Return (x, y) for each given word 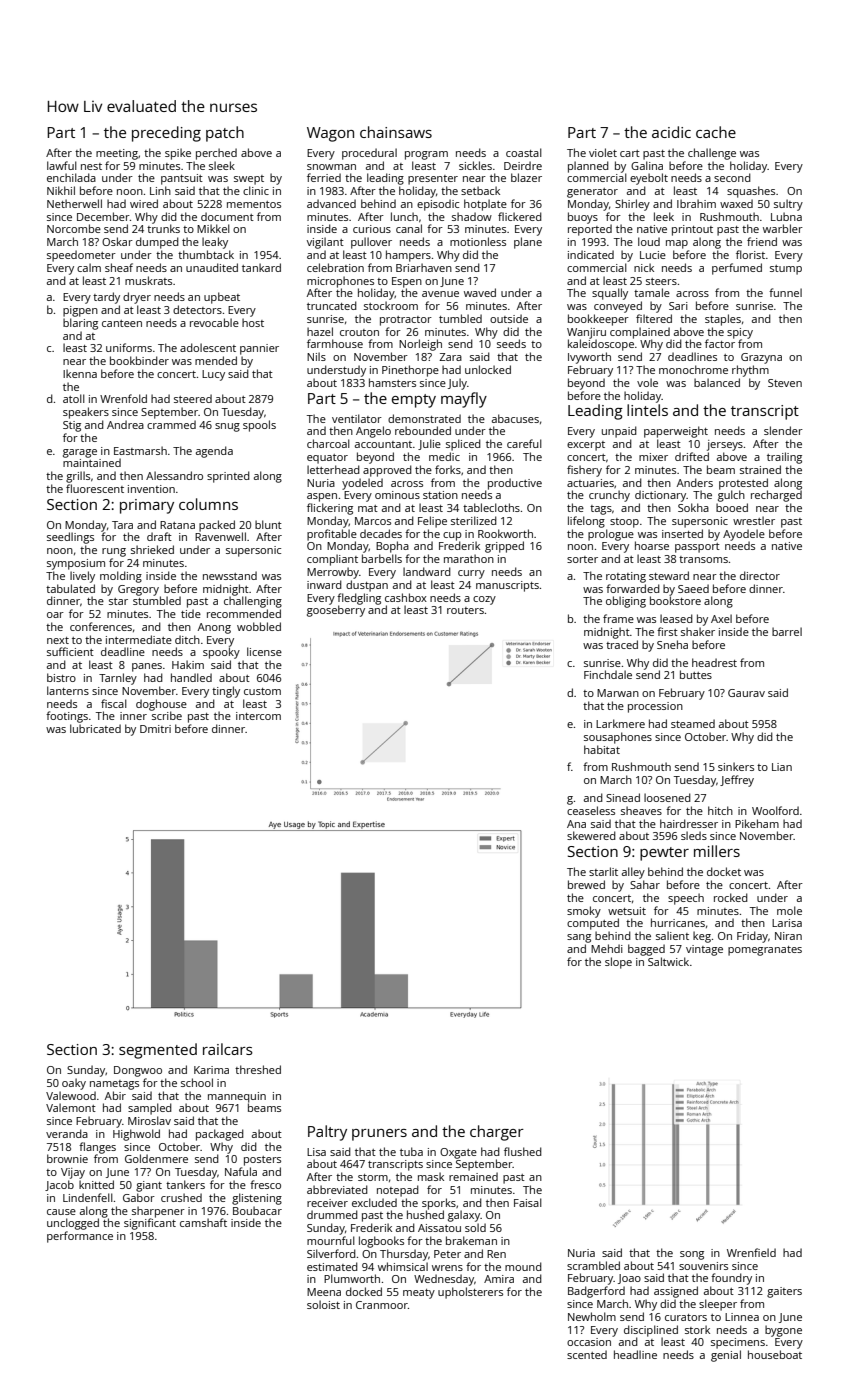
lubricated (95, 728)
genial (726, 1356)
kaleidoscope (601, 345)
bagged (646, 950)
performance (80, 1237)
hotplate (485, 205)
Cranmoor (382, 1305)
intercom (258, 716)
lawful (62, 165)
